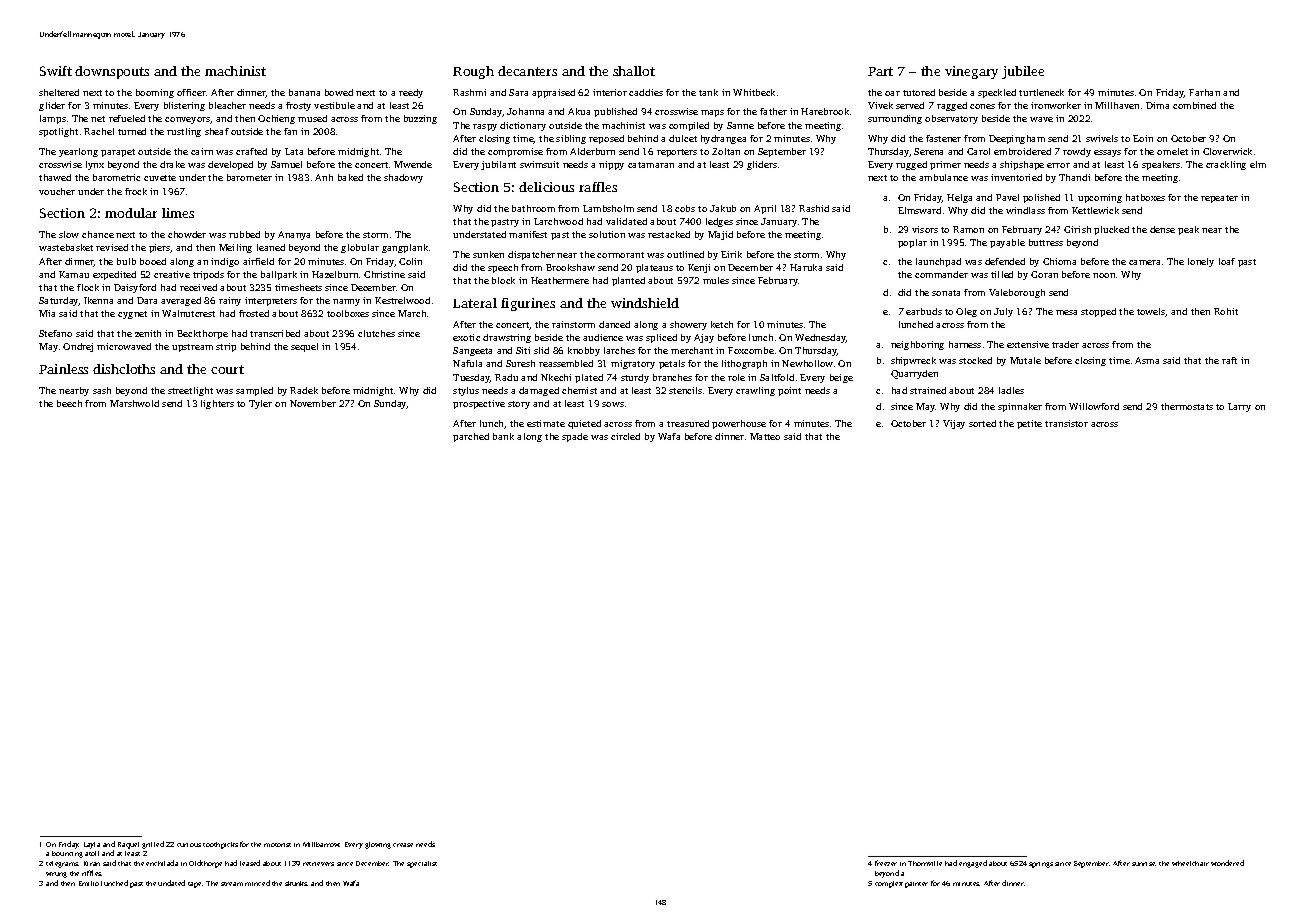  Describe the element at coordinates (1023, 72) in the screenshot. I see `jubilee` at that location.
